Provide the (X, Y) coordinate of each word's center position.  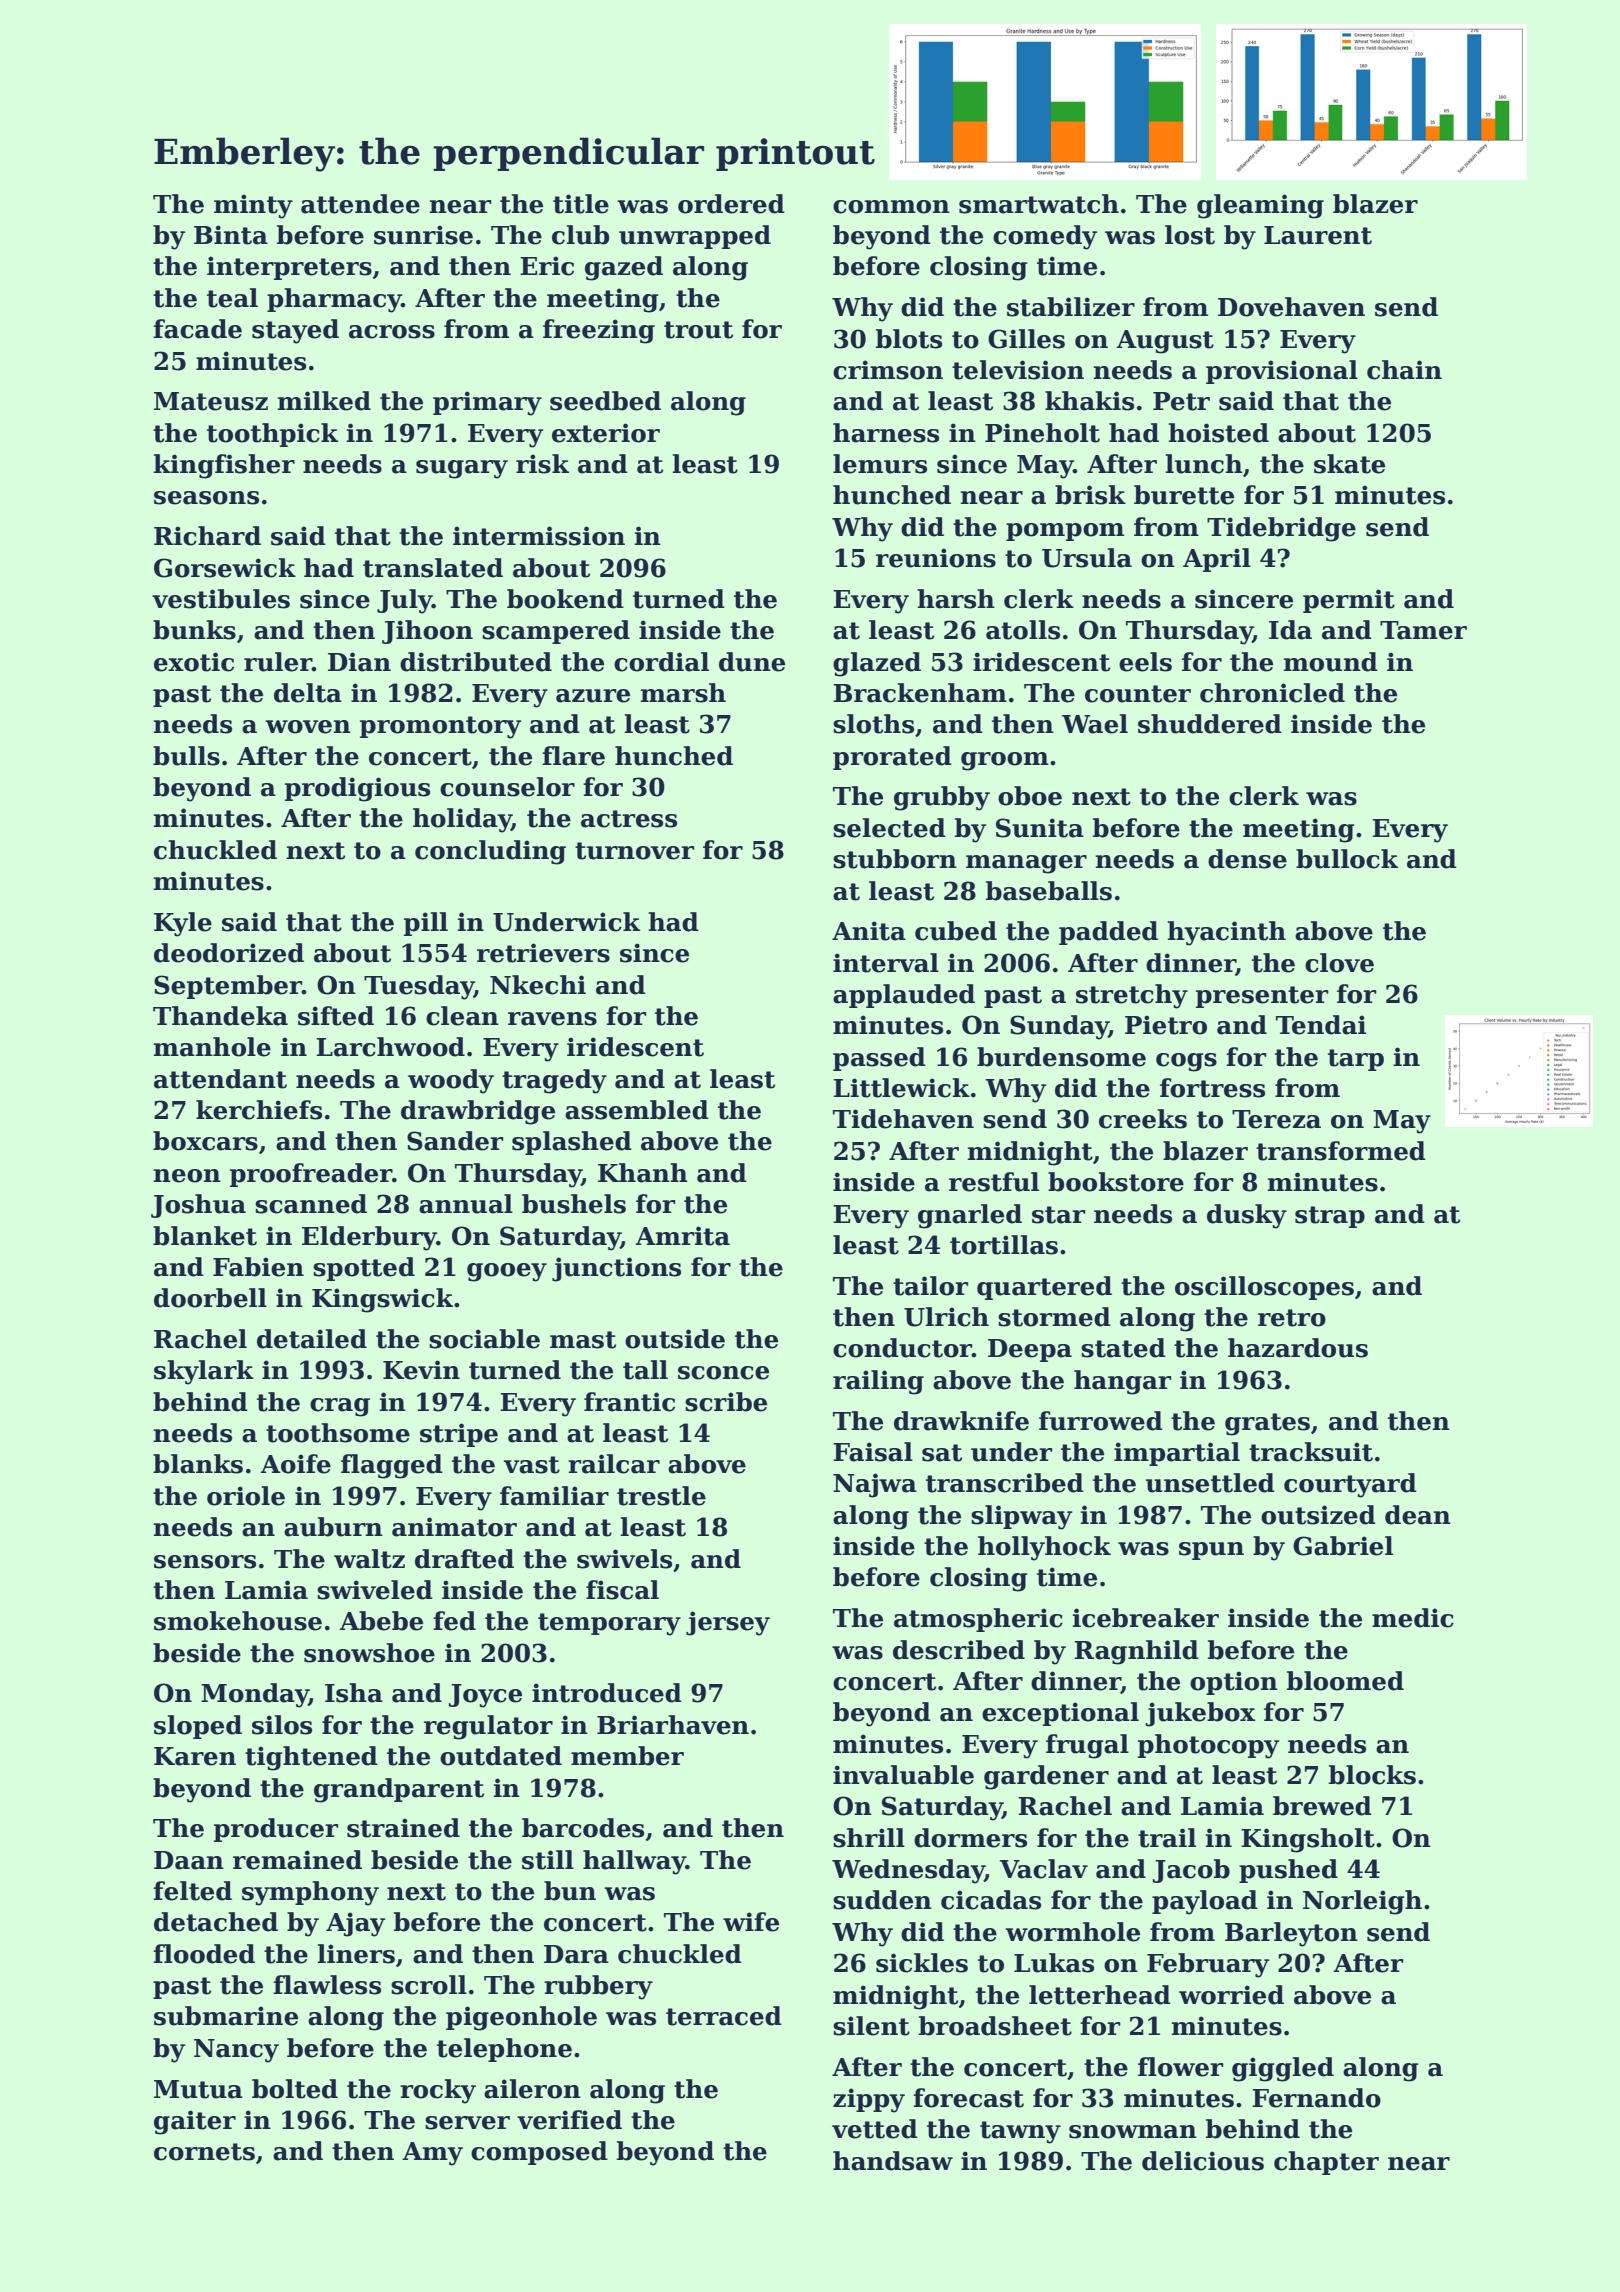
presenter (1262, 997)
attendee (360, 204)
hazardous (1298, 1348)
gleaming (1260, 206)
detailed (312, 1339)
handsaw (893, 2161)
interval (886, 963)
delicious (1203, 2161)
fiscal (622, 1590)
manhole (212, 1047)
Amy (432, 2154)
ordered (731, 204)
